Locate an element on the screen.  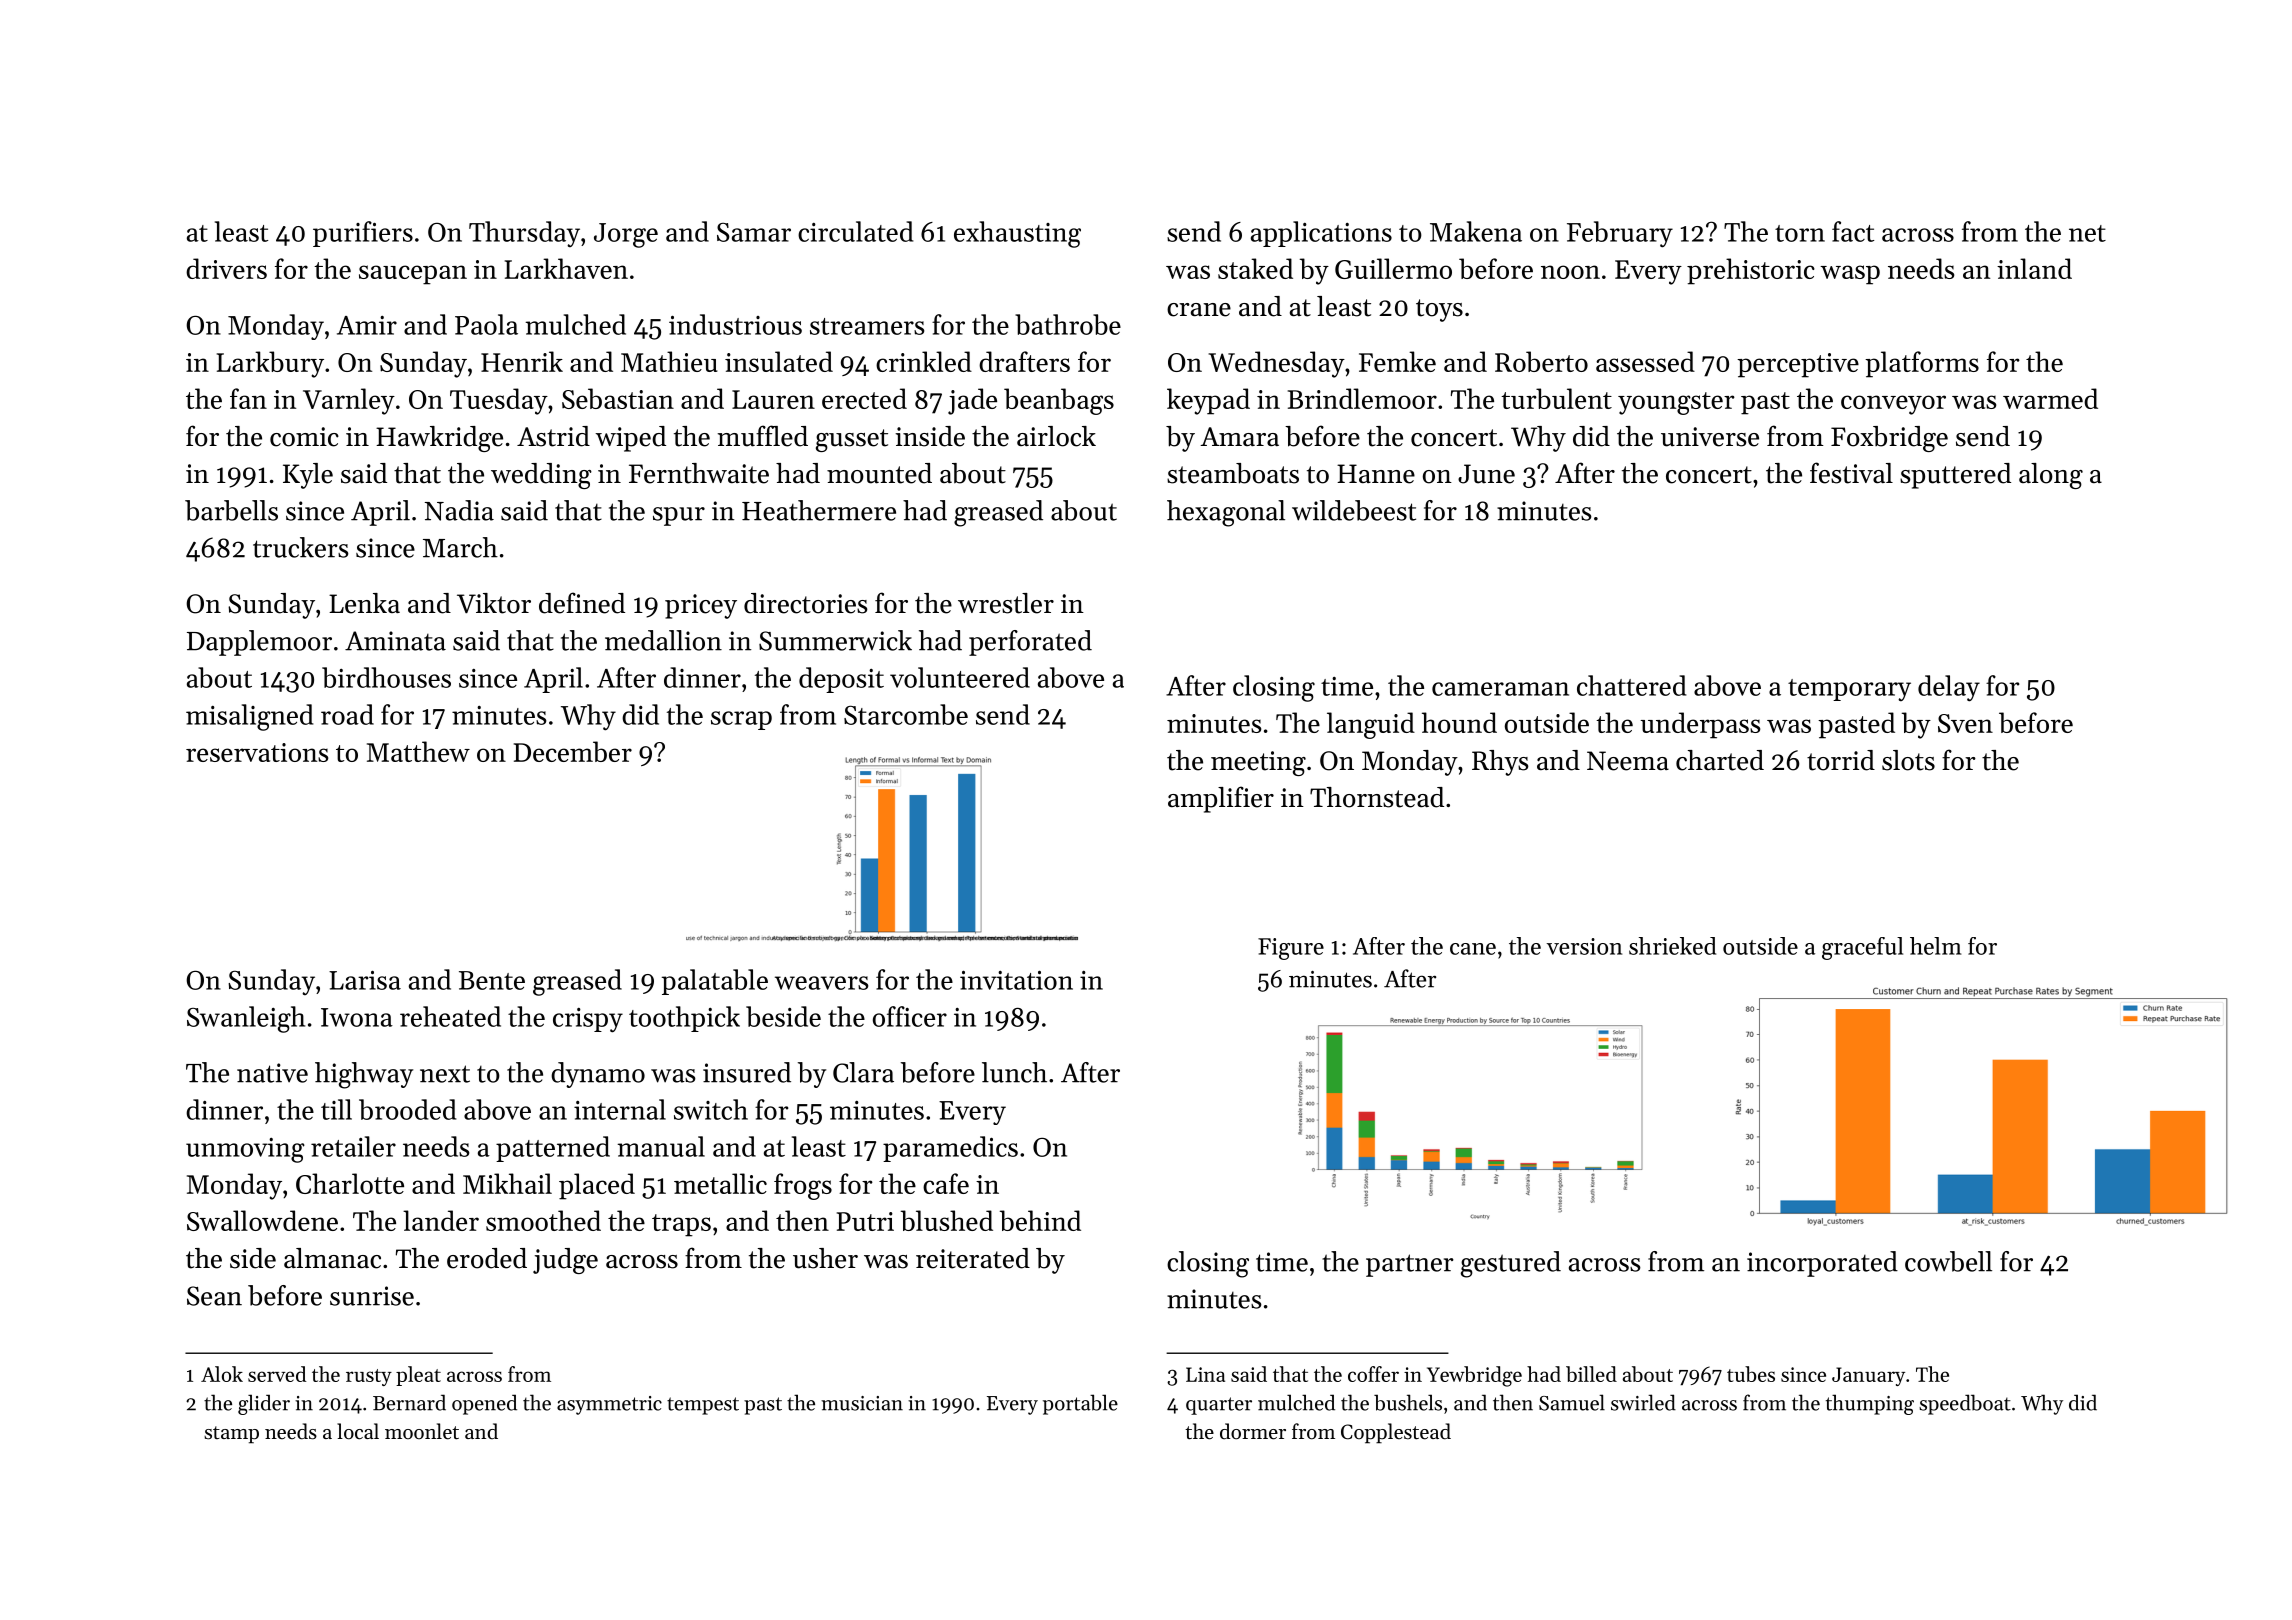
local is located at coordinates (358, 1431).
